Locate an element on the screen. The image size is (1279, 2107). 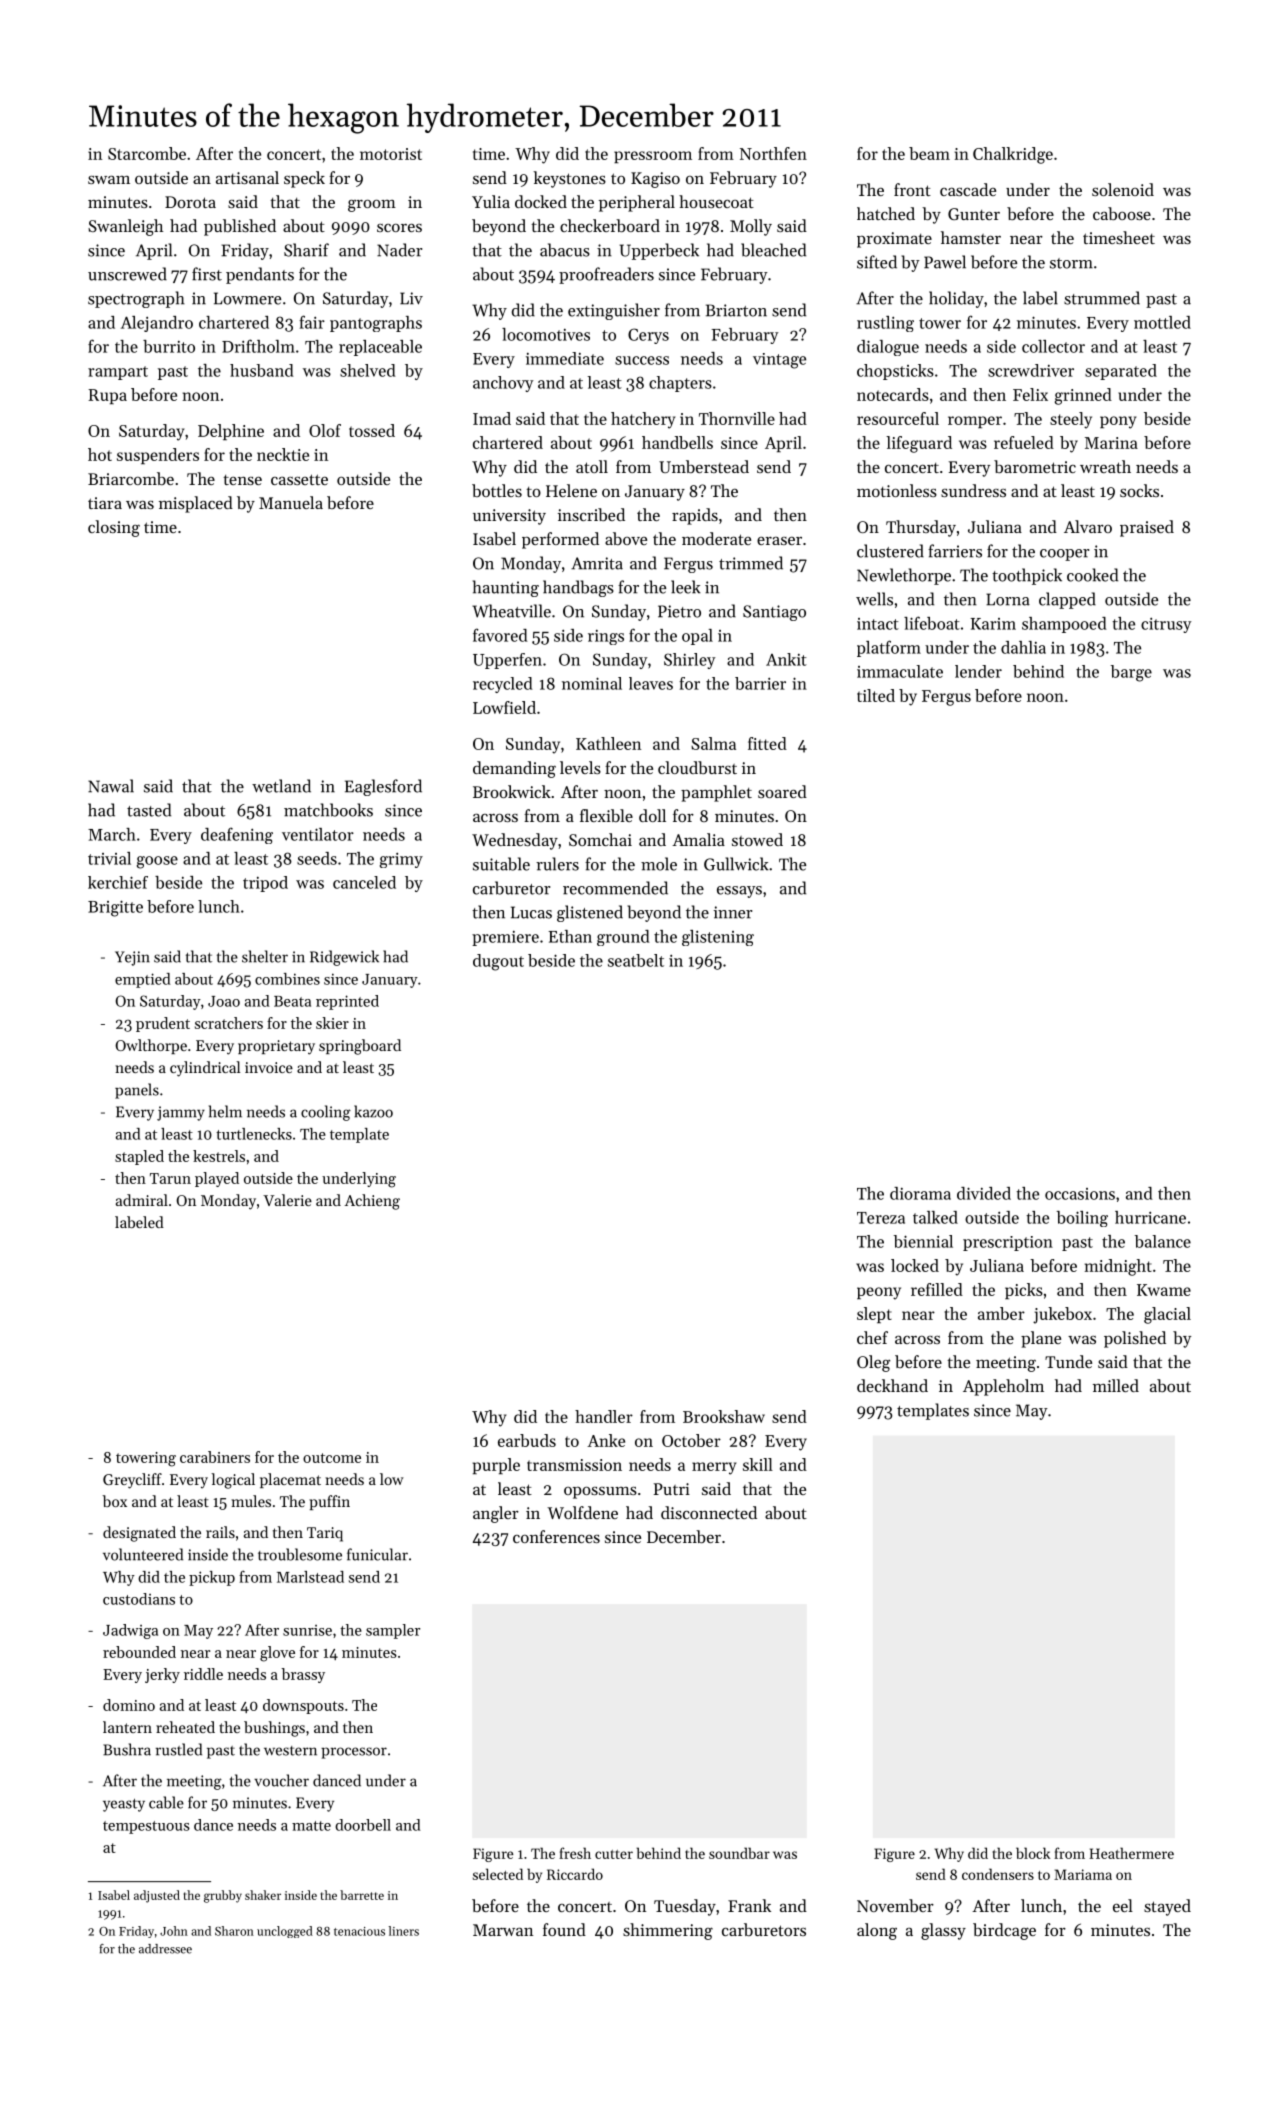
Chalkridge is located at coordinates (1013, 155).
